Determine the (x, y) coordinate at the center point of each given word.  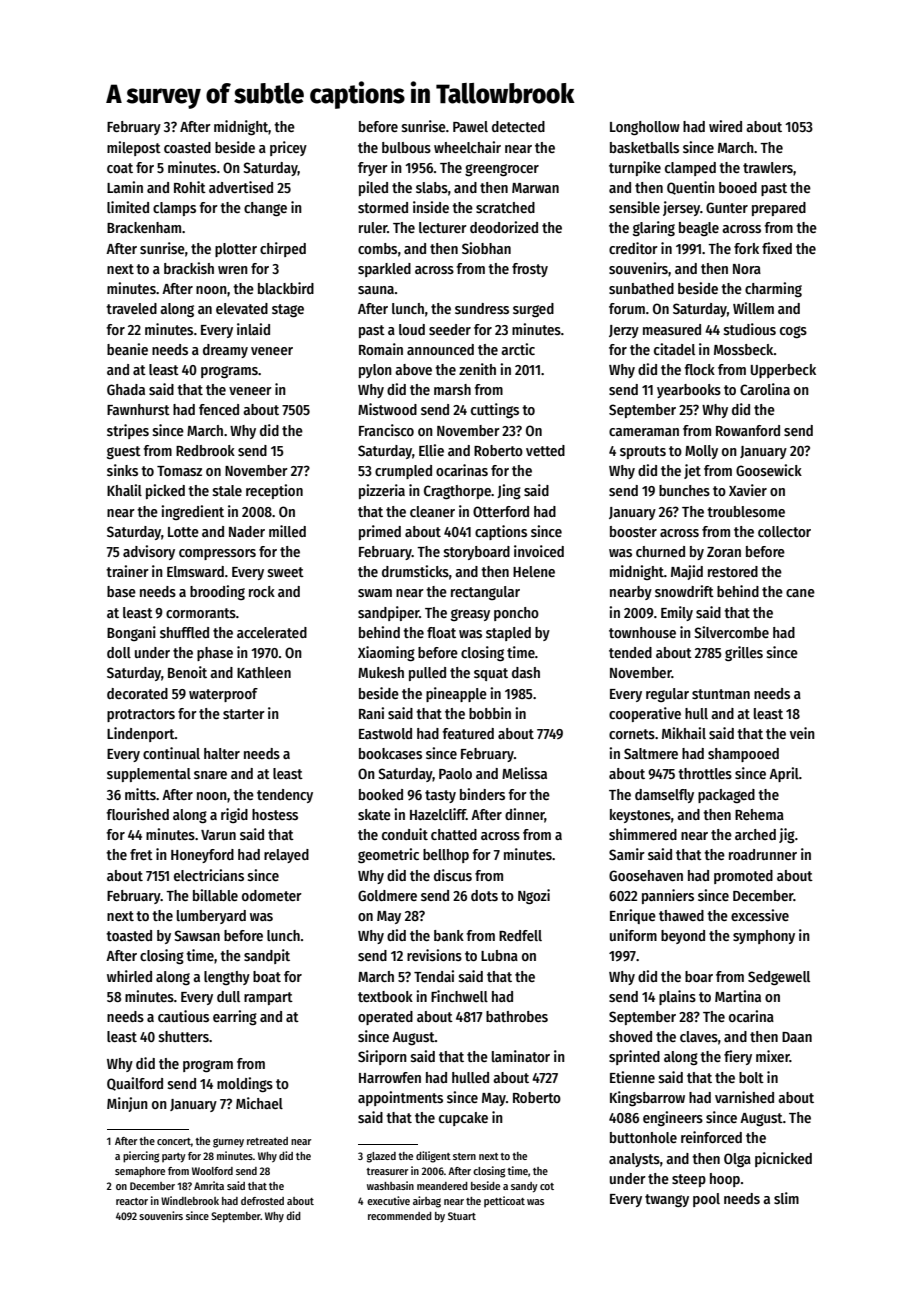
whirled (129, 976)
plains (677, 997)
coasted (187, 147)
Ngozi (534, 896)
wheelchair (467, 147)
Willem (753, 308)
